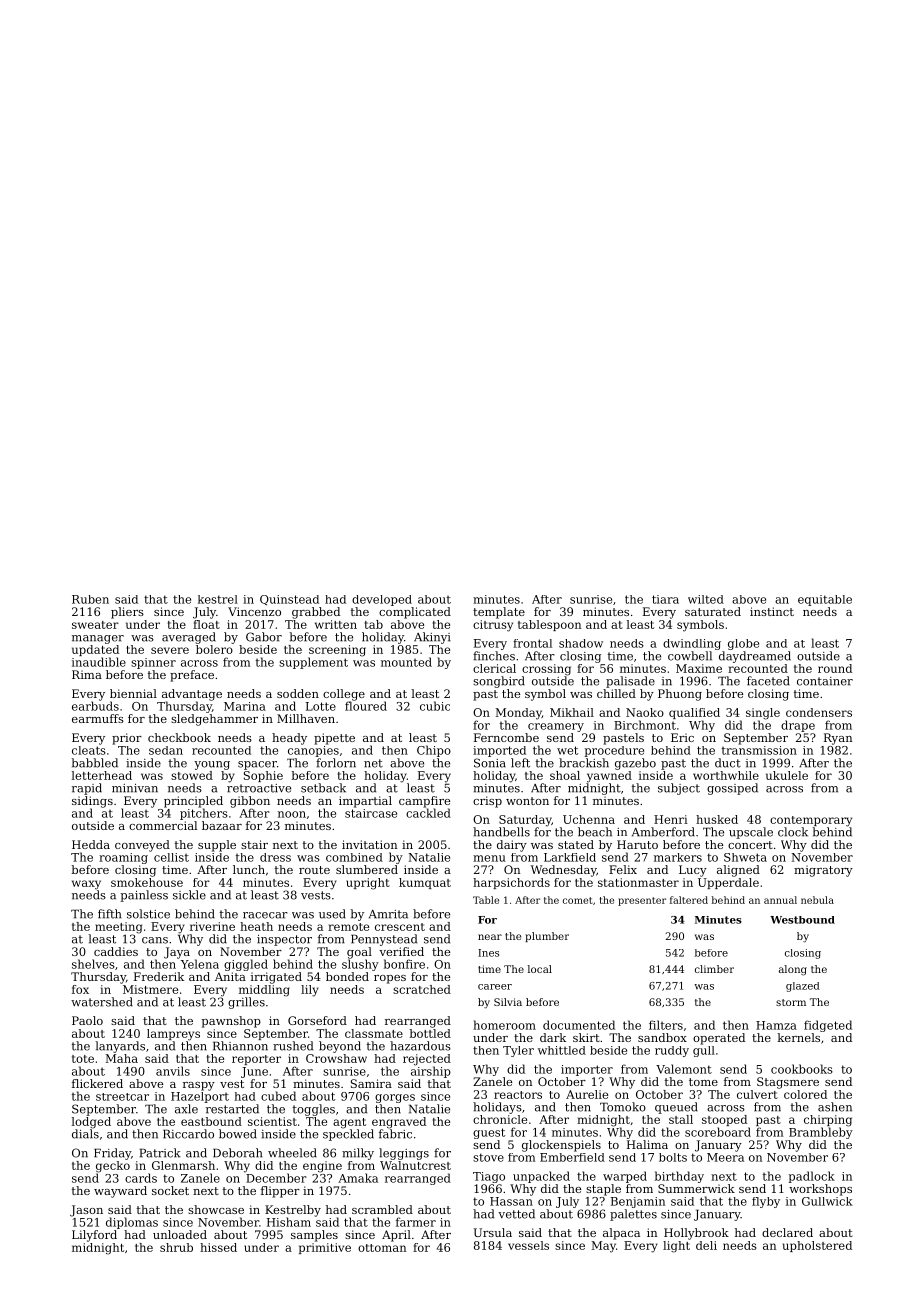 This image has height=1308, width=924. What do you see at coordinates (240, 1046) in the image?
I see `Rhiannon` at bounding box center [240, 1046].
